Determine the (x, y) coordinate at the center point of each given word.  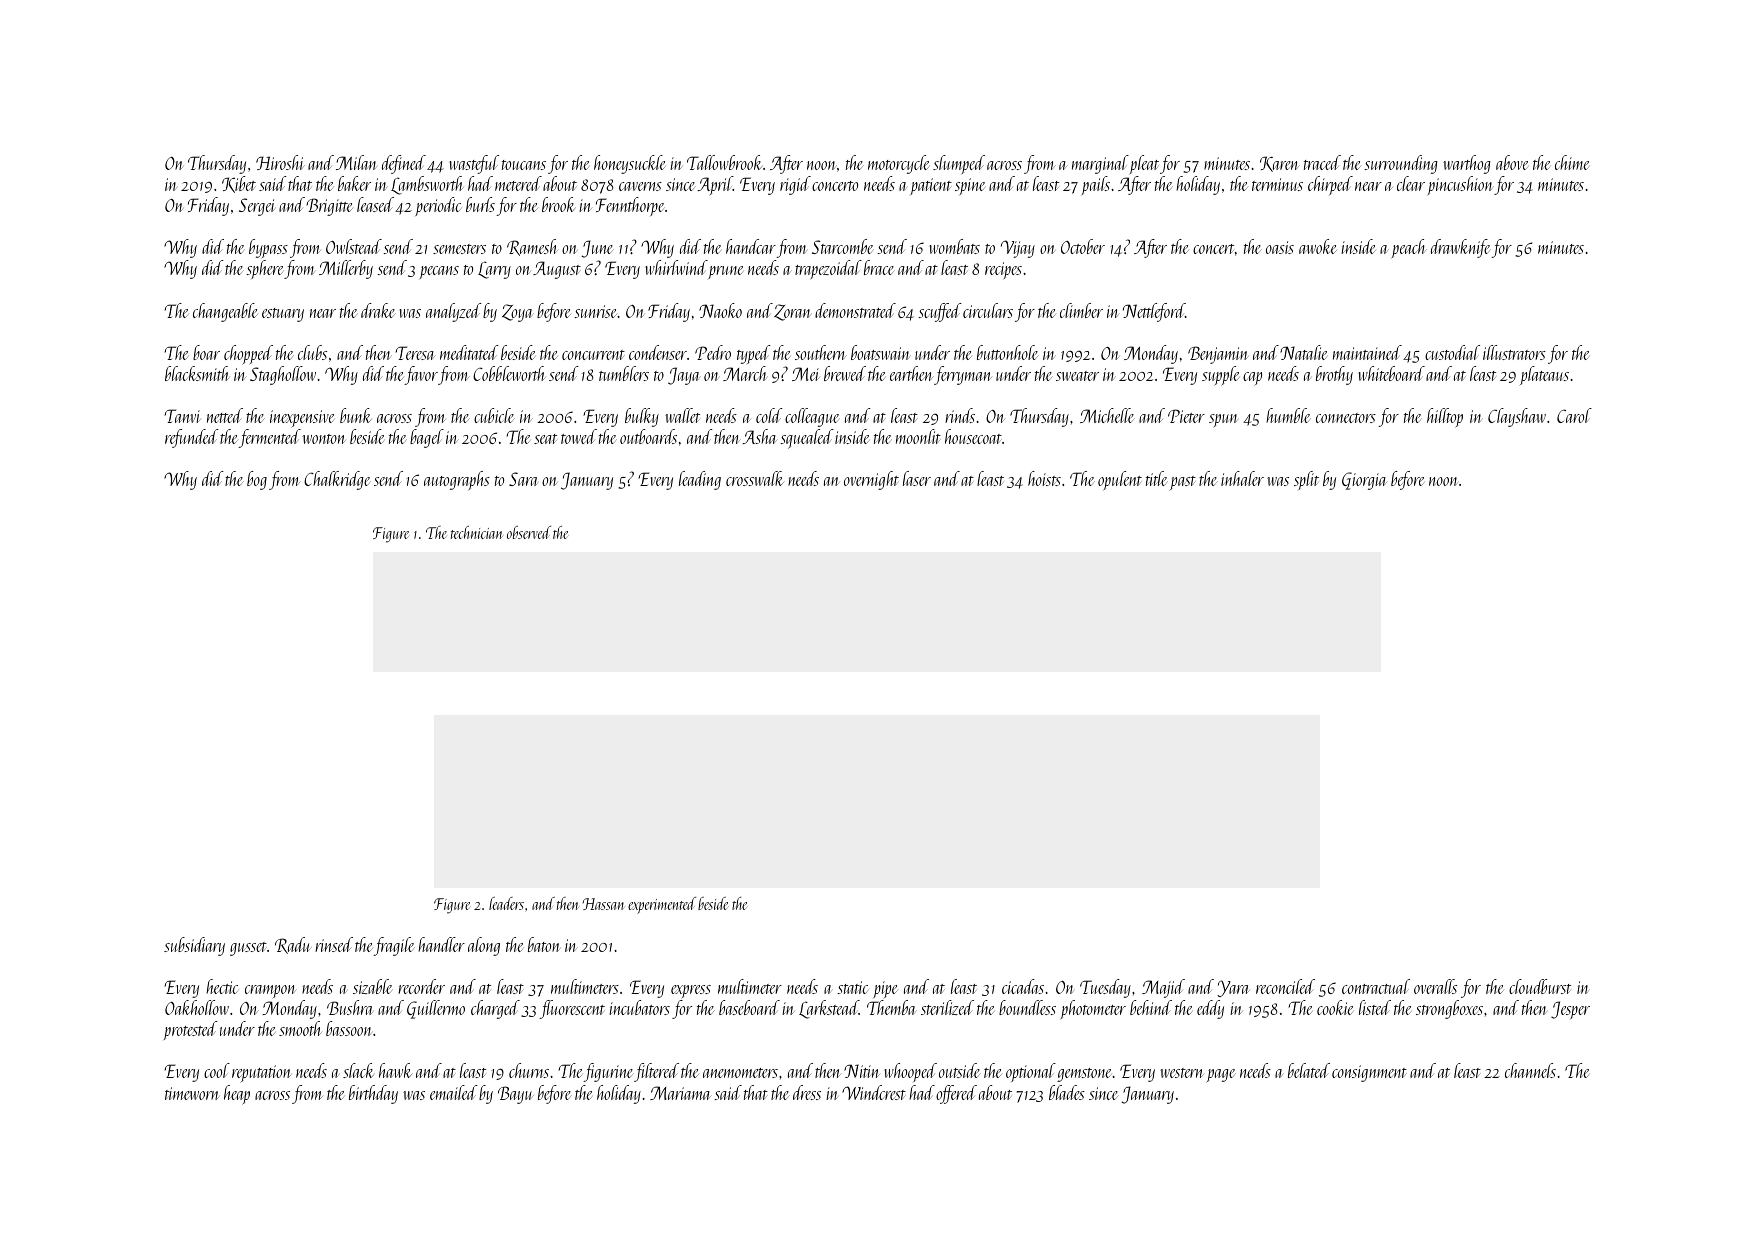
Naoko (720, 310)
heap (237, 1095)
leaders (506, 903)
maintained (1367, 352)
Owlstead (354, 246)
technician (477, 532)
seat (545, 439)
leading (700, 480)
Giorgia (1365, 481)
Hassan (603, 904)
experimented (662, 905)
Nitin (862, 1071)
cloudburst (1540, 986)
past (1183, 483)
